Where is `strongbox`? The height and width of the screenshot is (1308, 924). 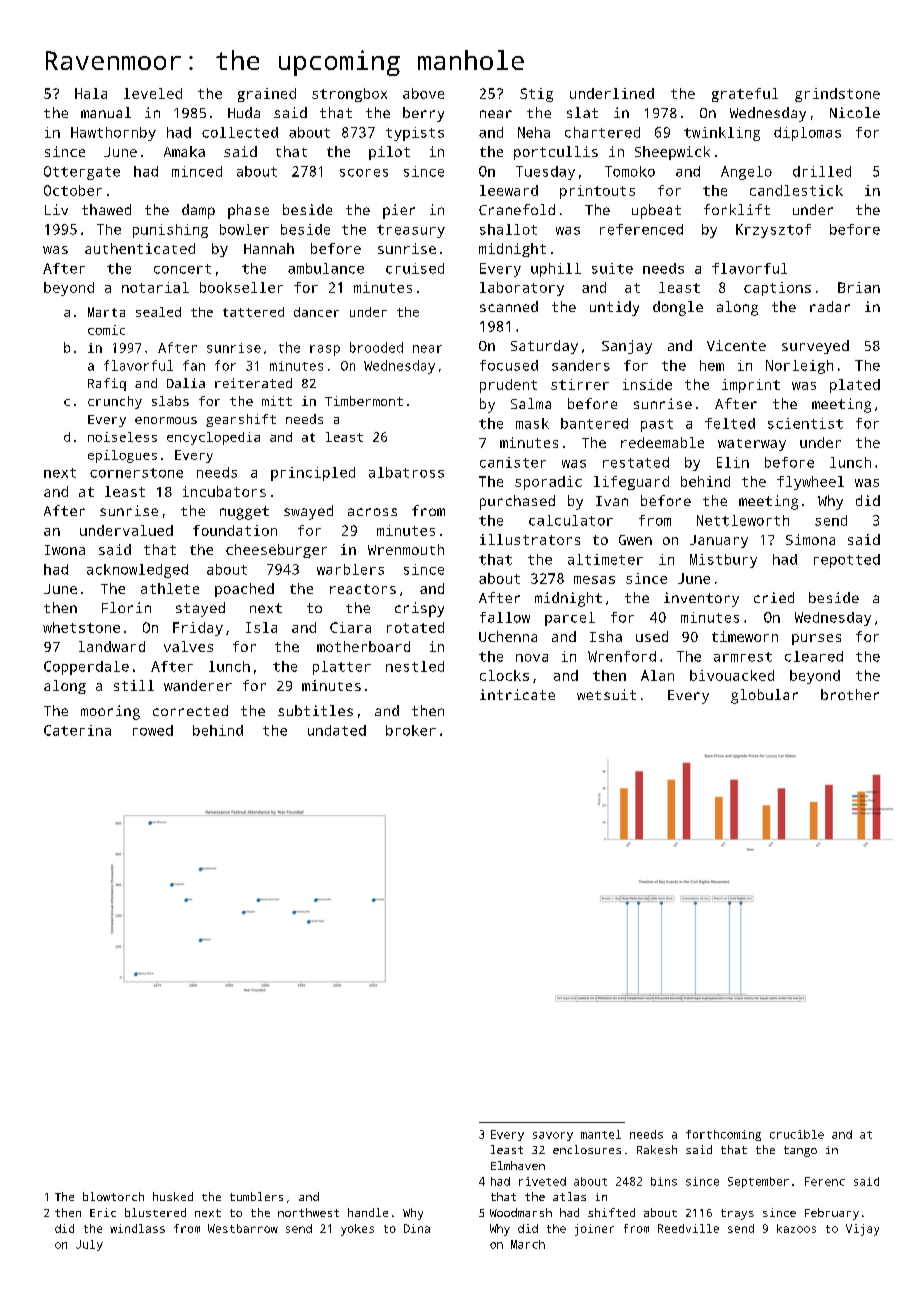 strongbox is located at coordinates (349, 95).
